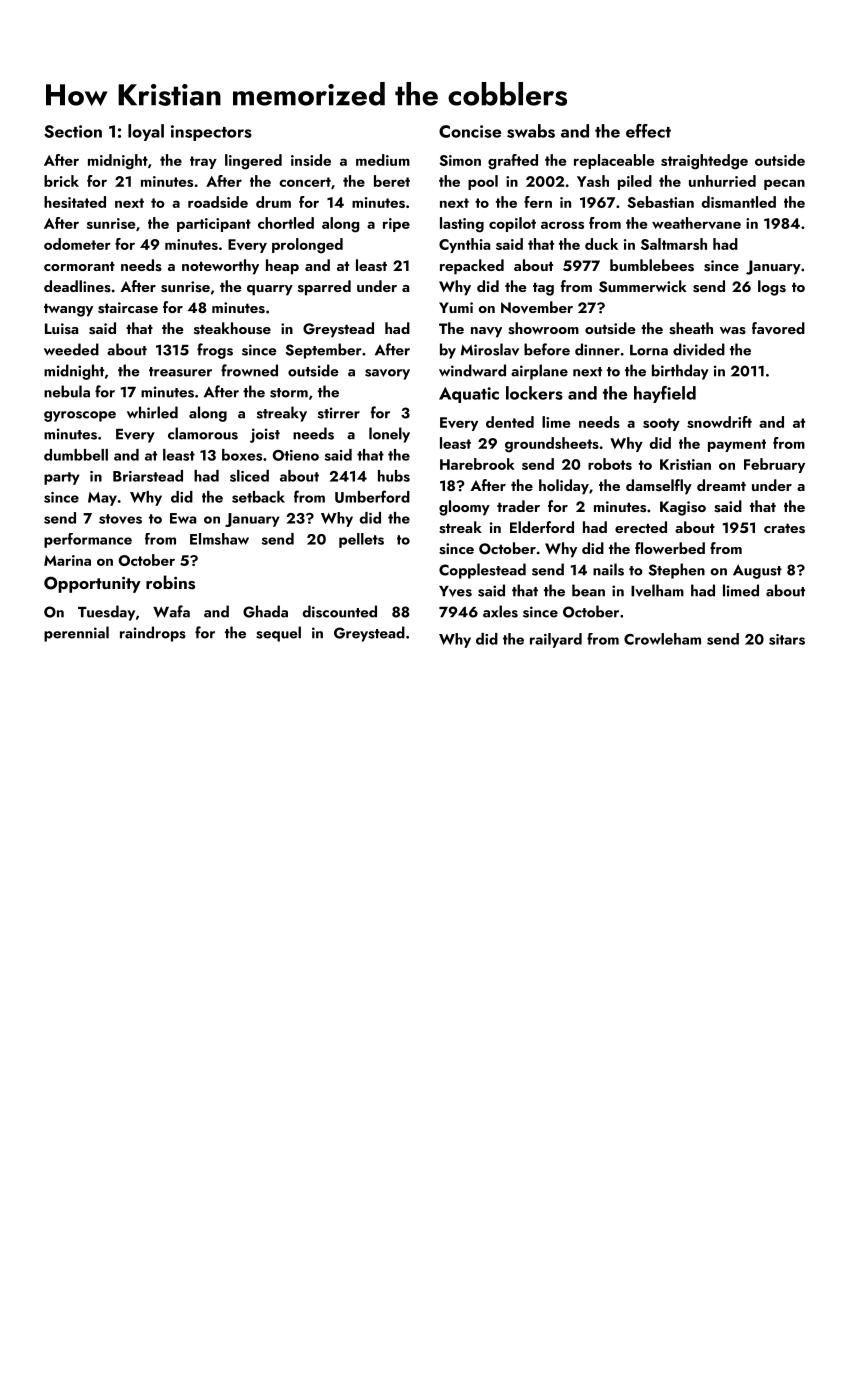  Describe the element at coordinates (75, 202) in the screenshot. I see `hesitated` at that location.
